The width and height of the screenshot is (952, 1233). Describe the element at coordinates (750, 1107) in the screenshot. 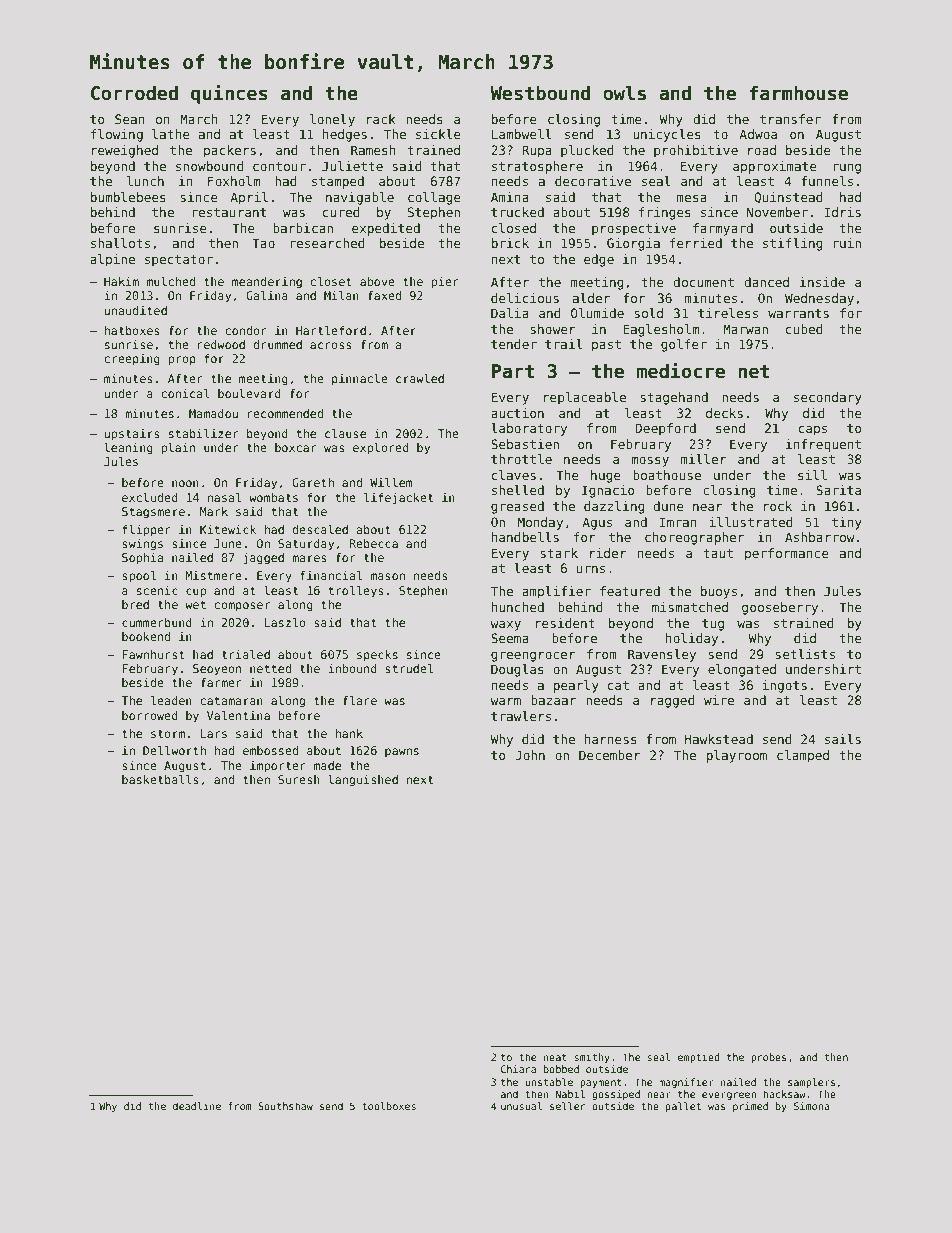

I see `primed` at that location.
